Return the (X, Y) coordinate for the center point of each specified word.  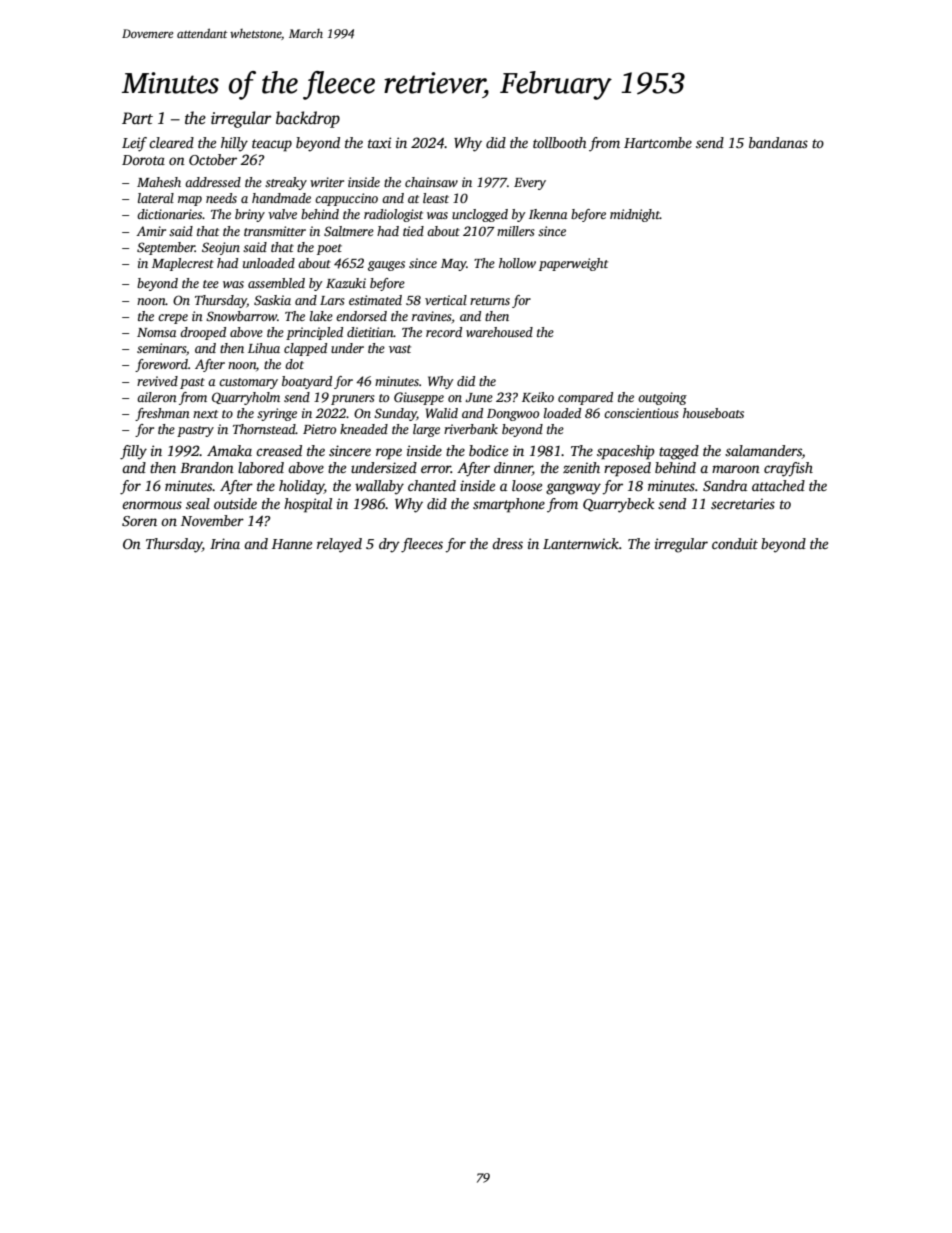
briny (250, 215)
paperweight (573, 264)
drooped (203, 333)
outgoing (662, 398)
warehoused (499, 332)
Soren (139, 521)
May (454, 265)
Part (137, 118)
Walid (442, 413)
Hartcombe (658, 142)
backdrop (308, 119)
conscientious (641, 413)
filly (133, 452)
